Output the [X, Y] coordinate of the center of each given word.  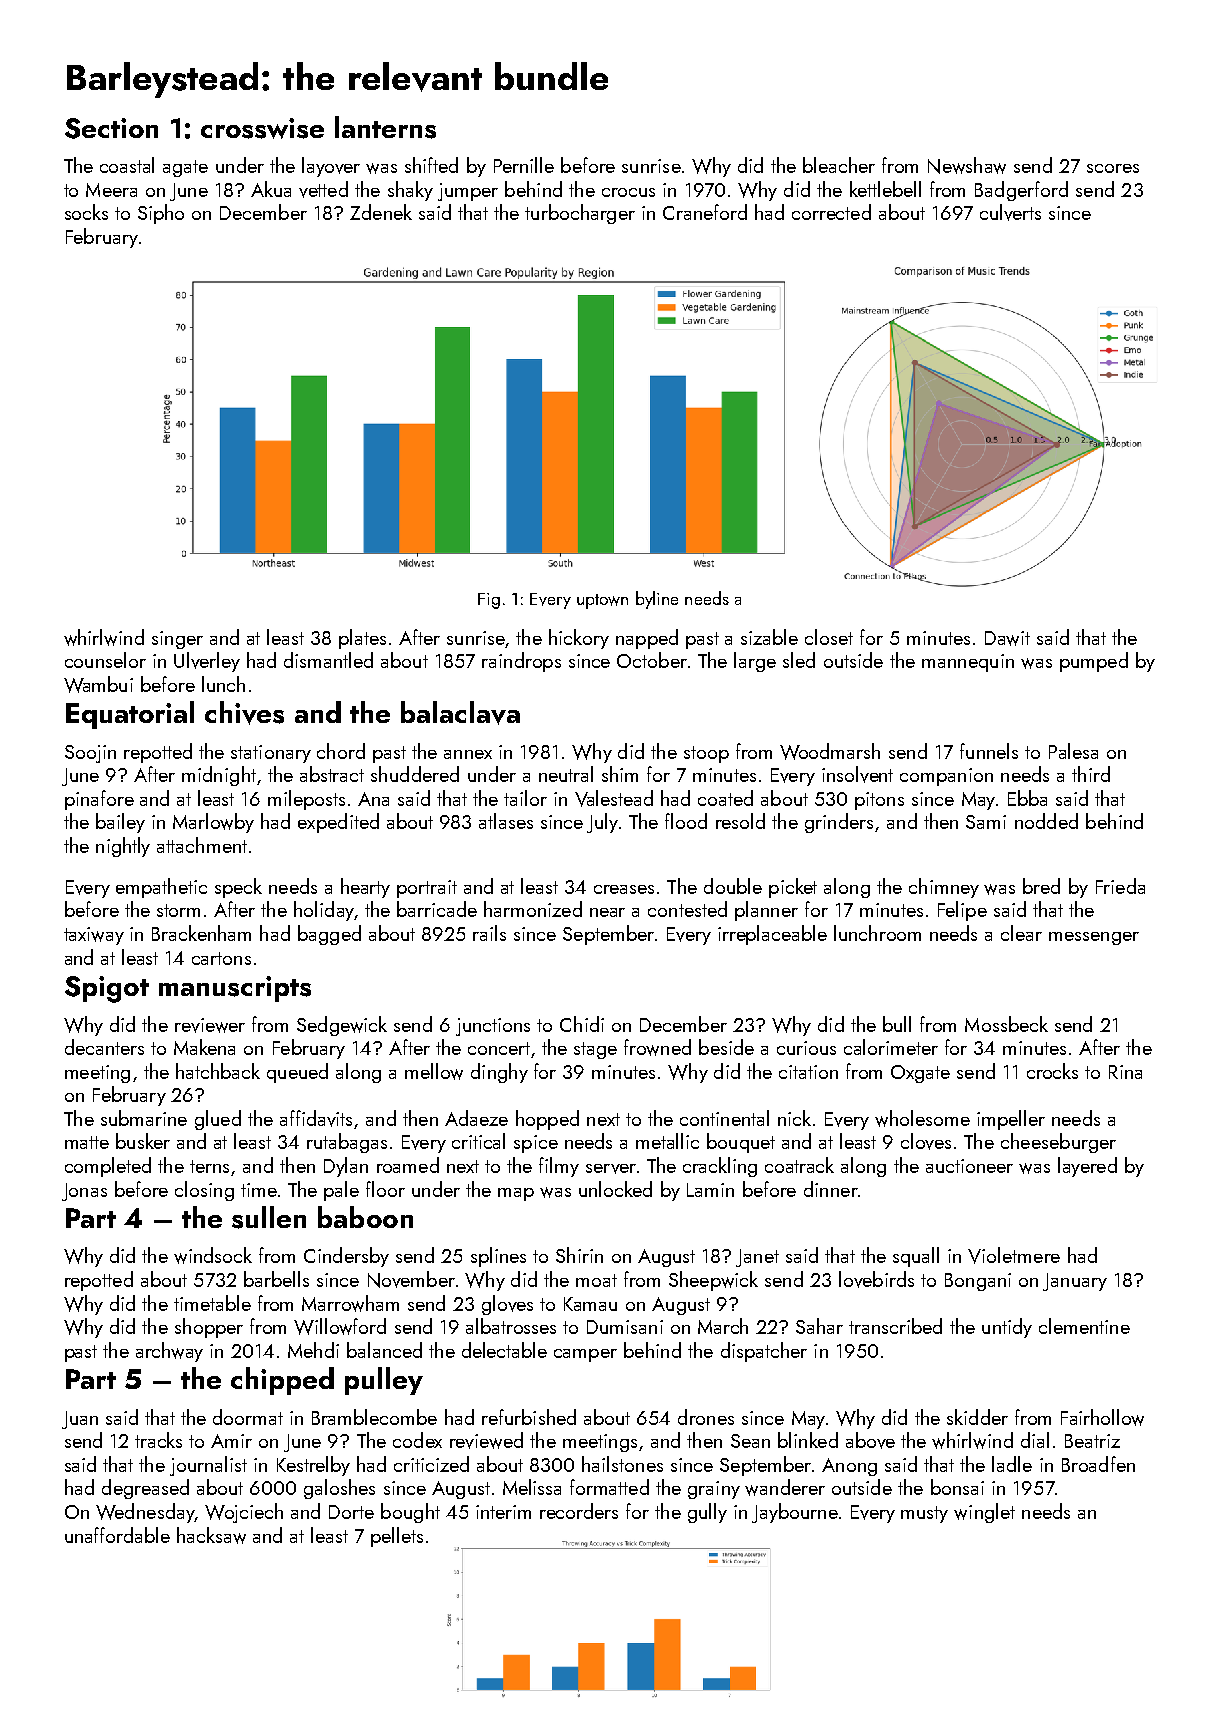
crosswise [262, 128]
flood [686, 821]
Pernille [524, 165]
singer [177, 640]
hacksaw [211, 1535]
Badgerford [1021, 191]
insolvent [857, 774]
